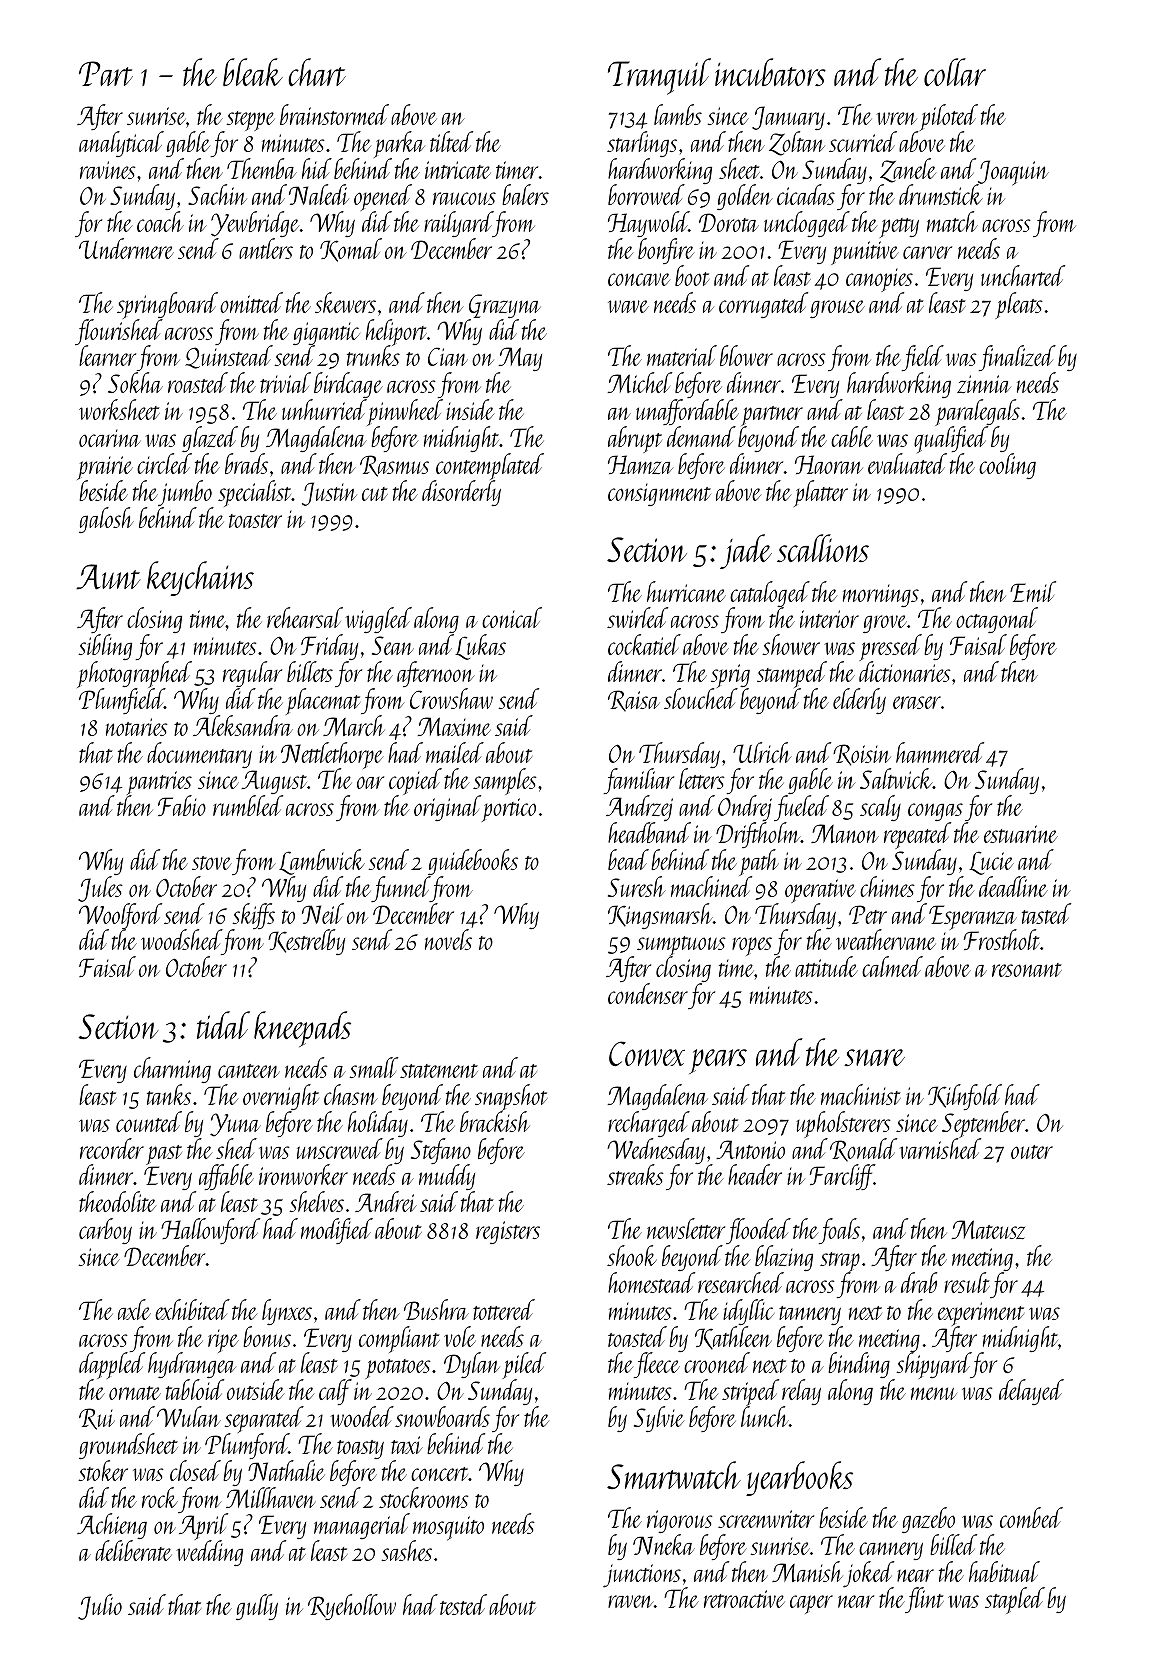 Image resolution: width=1158 pixels, height=1677 pixels. Describe the element at coordinates (512, 617) in the document. I see `conical` at that location.
